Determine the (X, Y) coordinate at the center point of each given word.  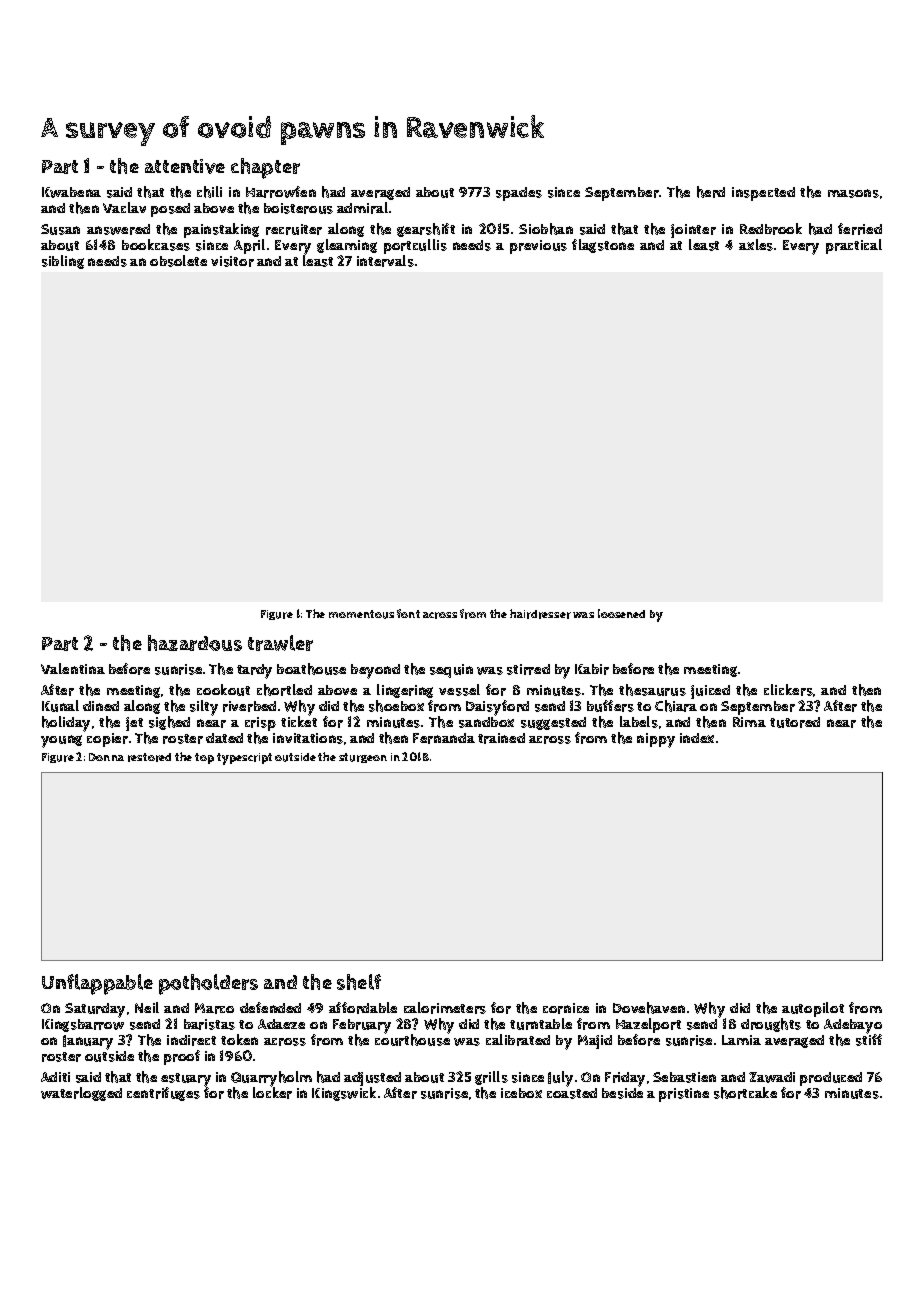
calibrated (518, 1040)
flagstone (603, 246)
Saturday (95, 1010)
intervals (385, 261)
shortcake (745, 1093)
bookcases (156, 245)
